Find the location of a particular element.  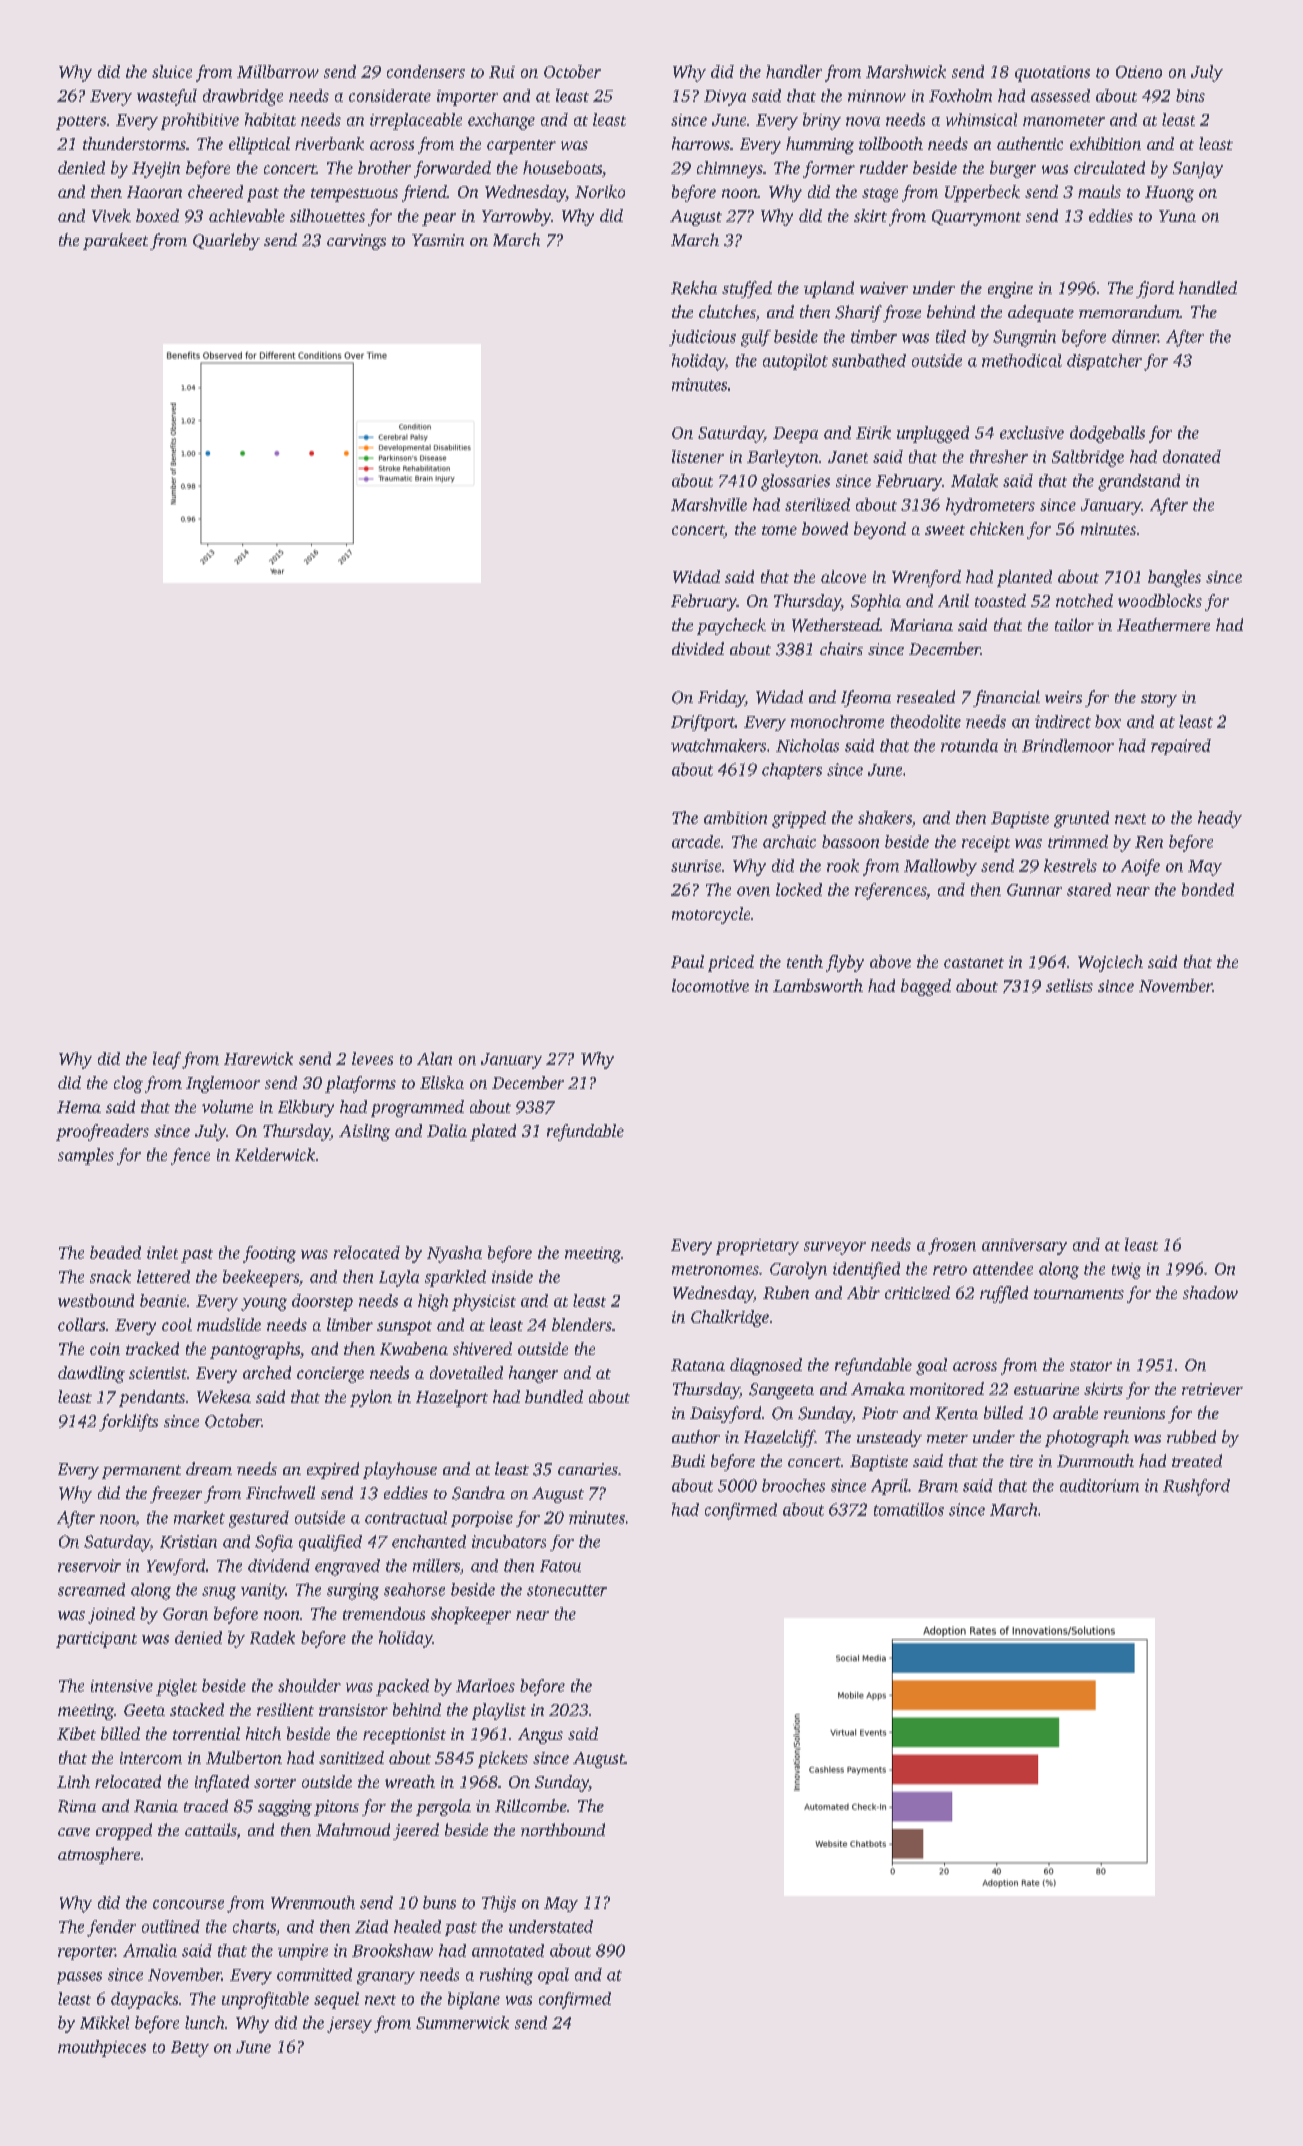

heady is located at coordinates (1220, 819).
